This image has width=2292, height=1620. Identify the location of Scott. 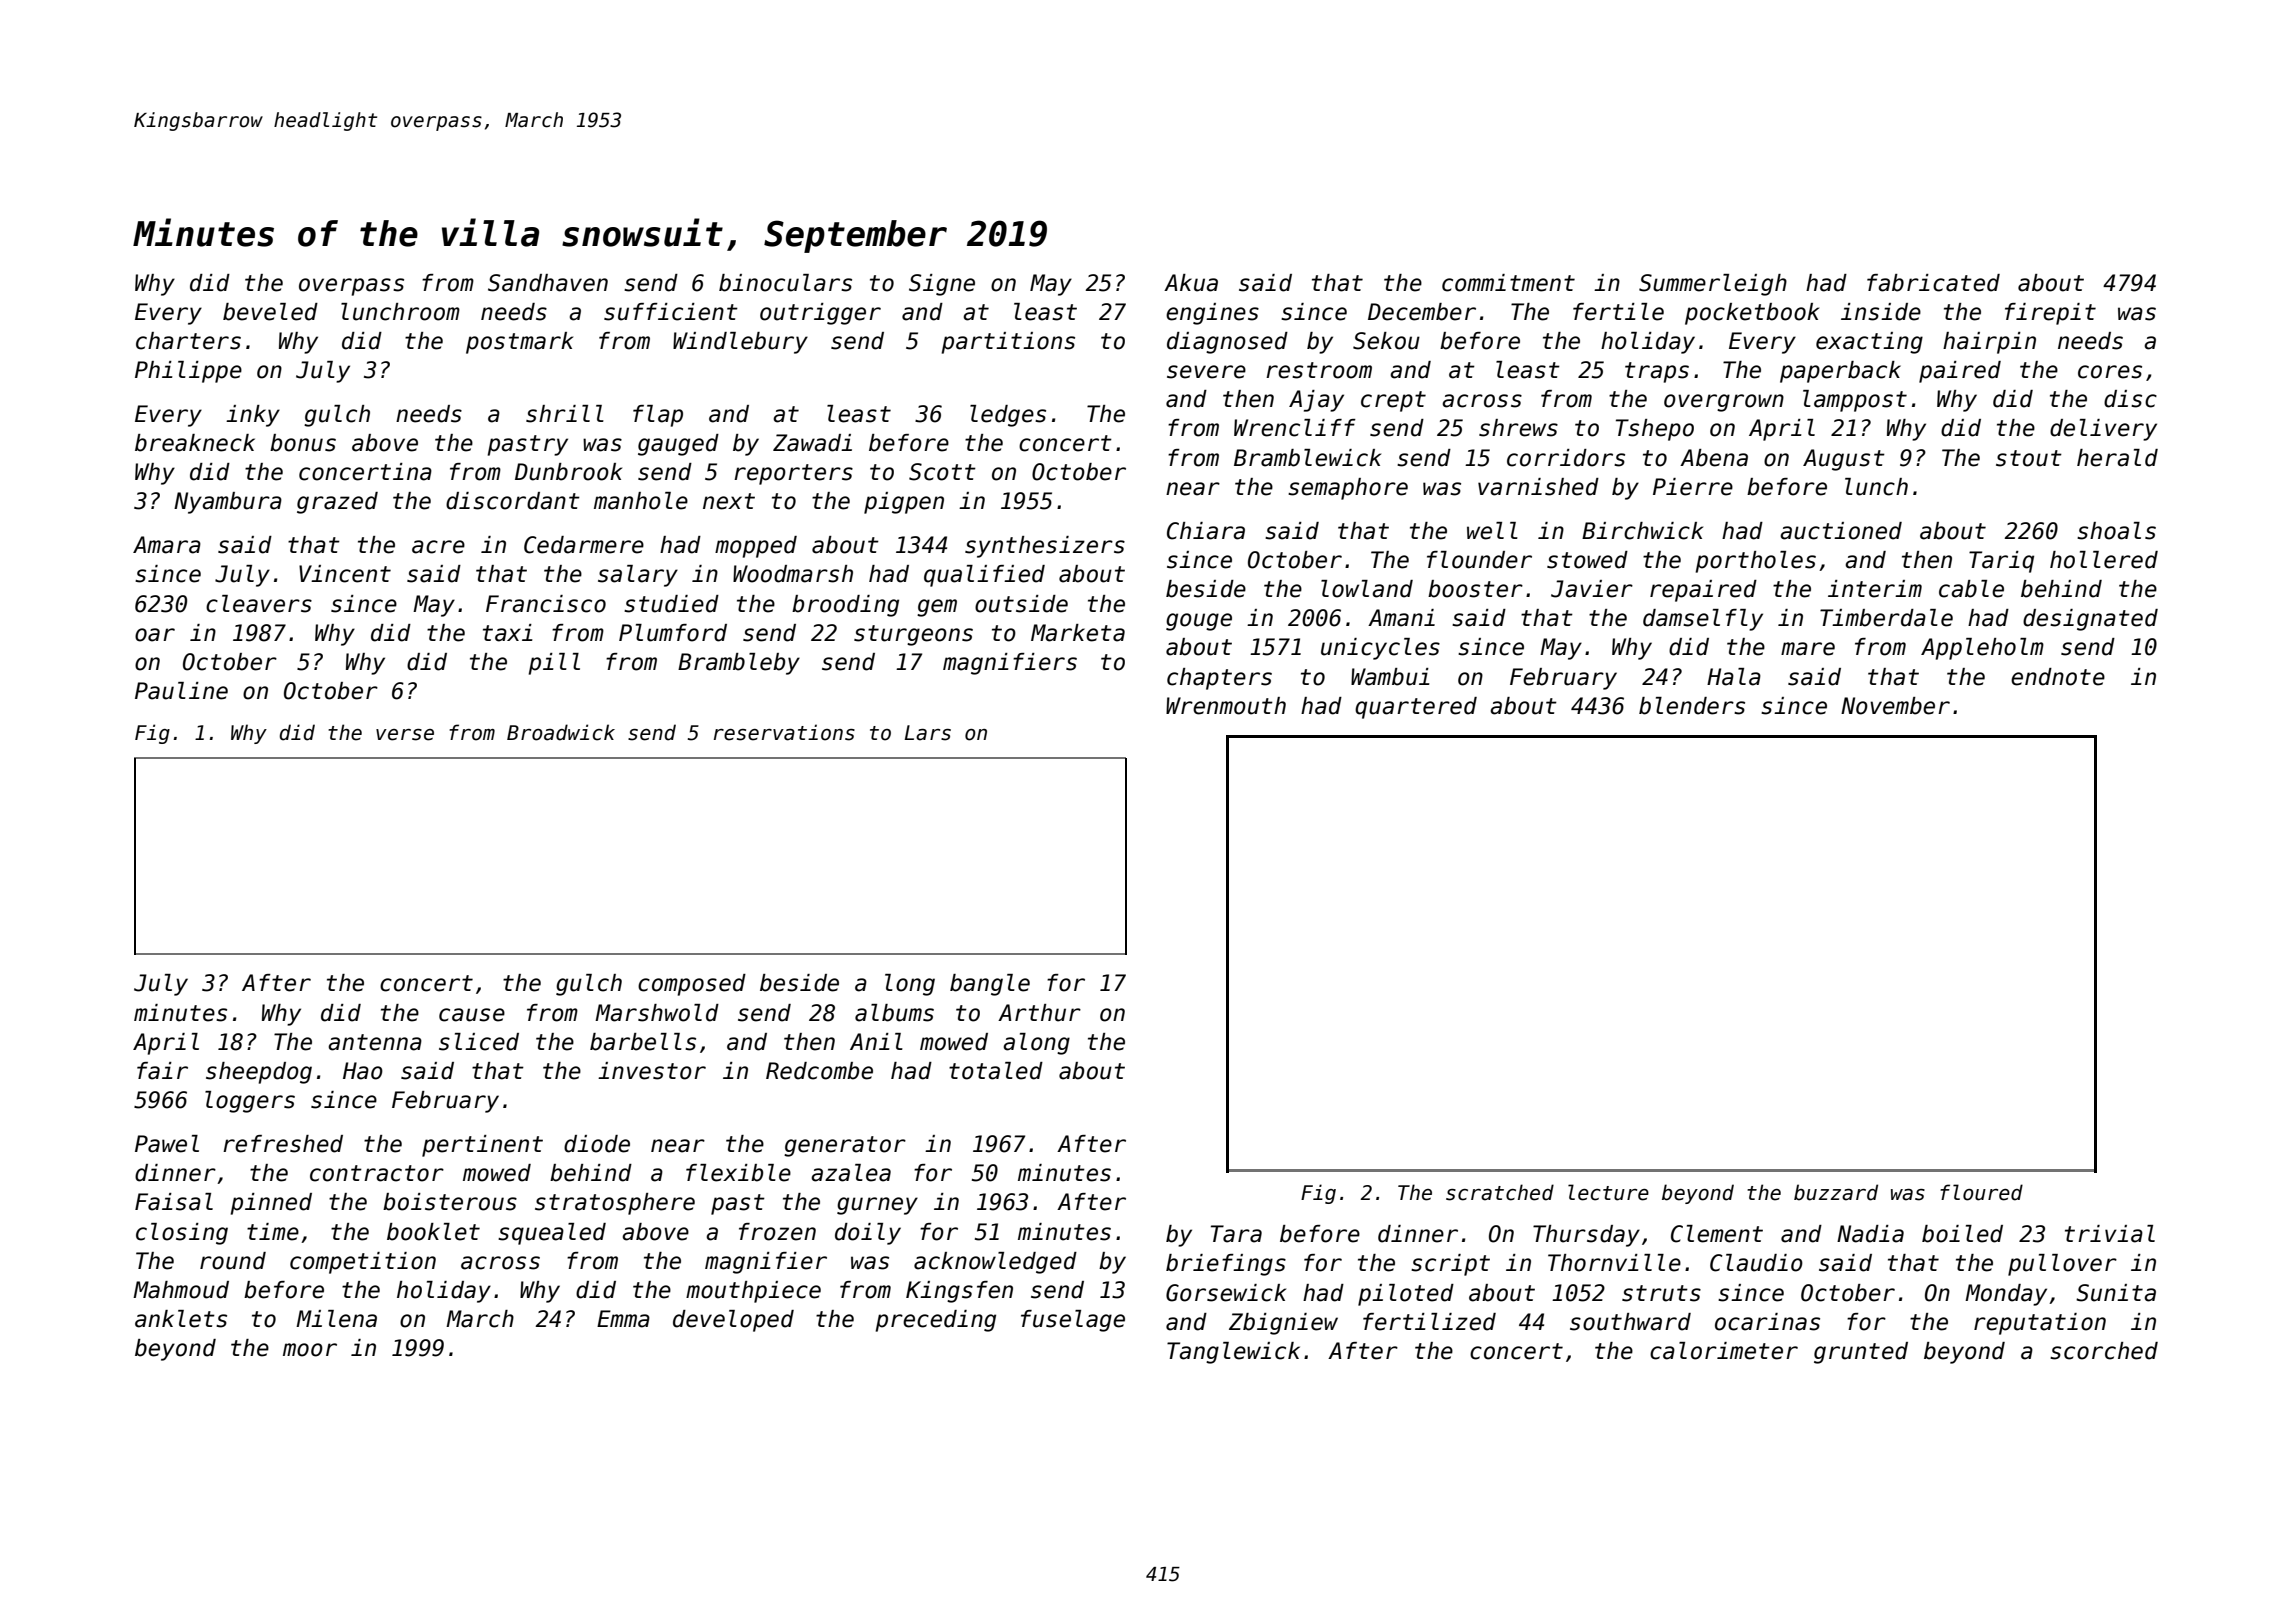
(942, 472).
